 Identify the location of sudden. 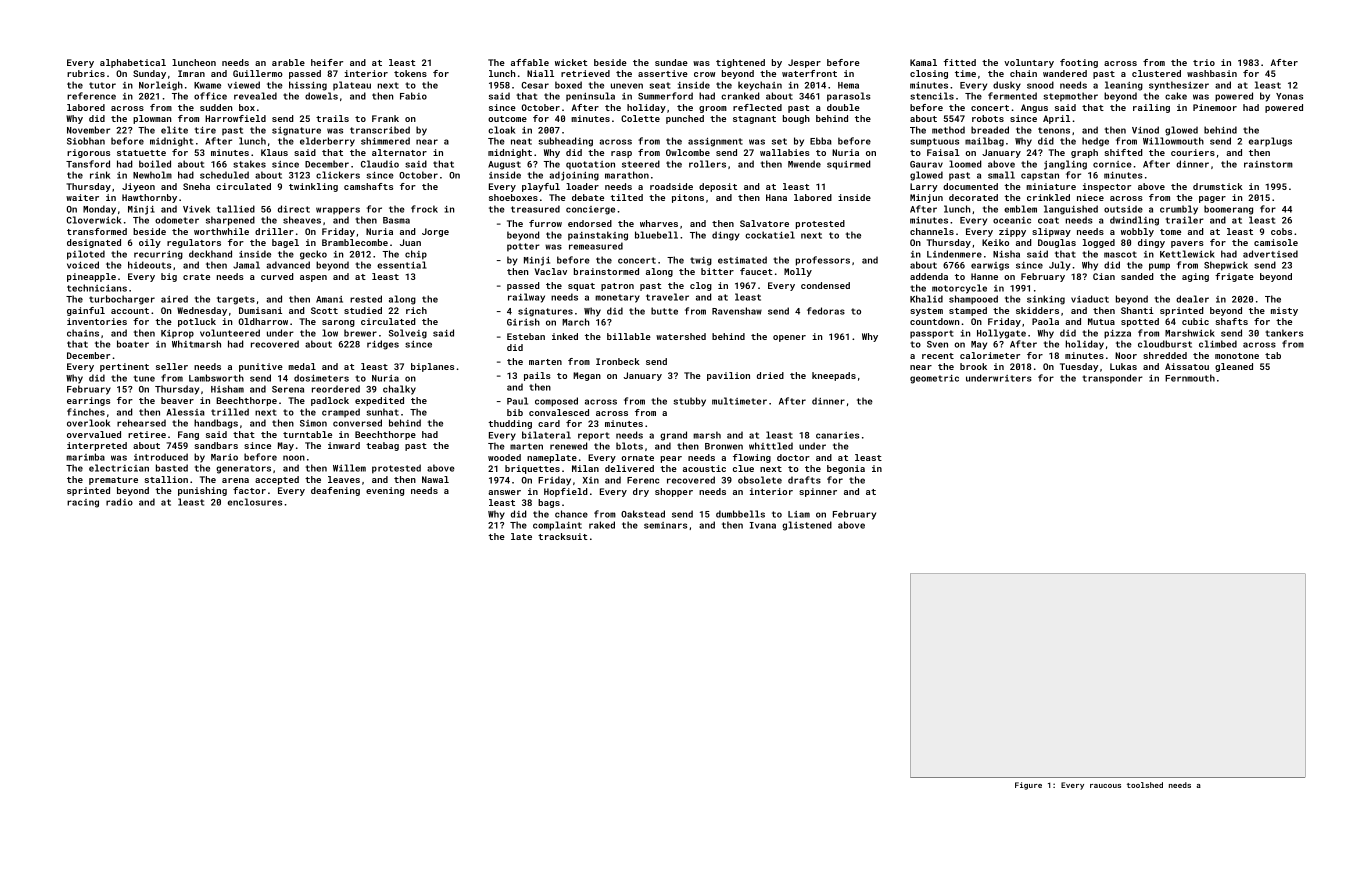
(216, 107).
